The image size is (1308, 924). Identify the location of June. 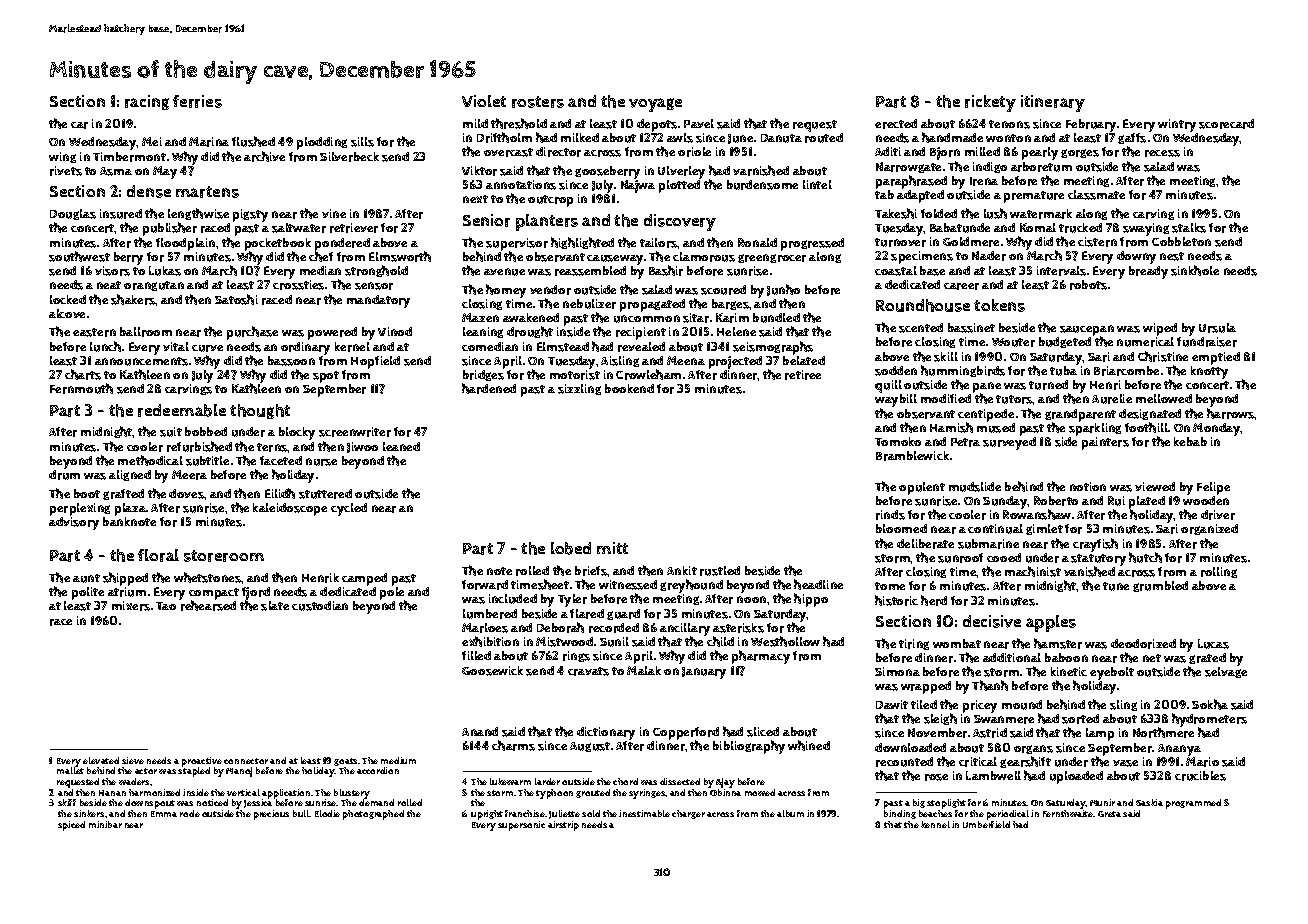
(740, 139).
